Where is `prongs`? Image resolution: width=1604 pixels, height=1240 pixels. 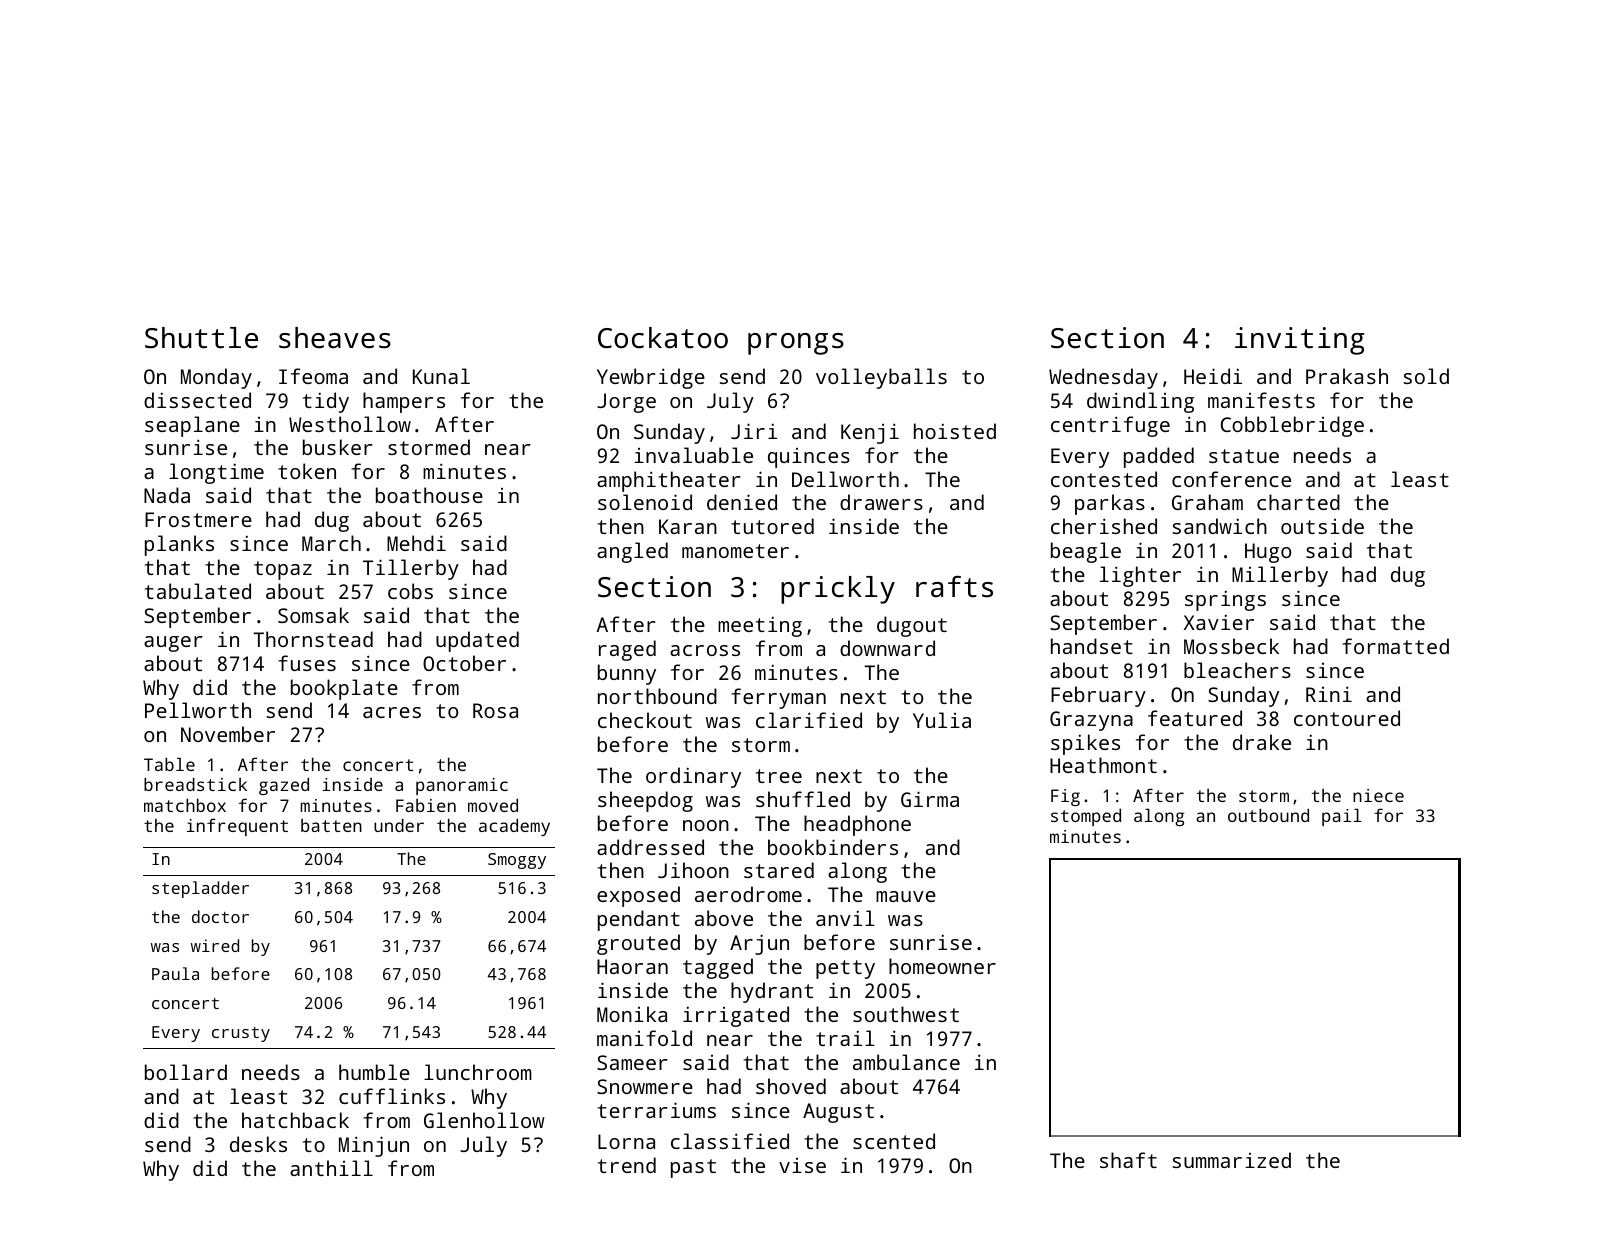
prongs is located at coordinates (796, 344).
